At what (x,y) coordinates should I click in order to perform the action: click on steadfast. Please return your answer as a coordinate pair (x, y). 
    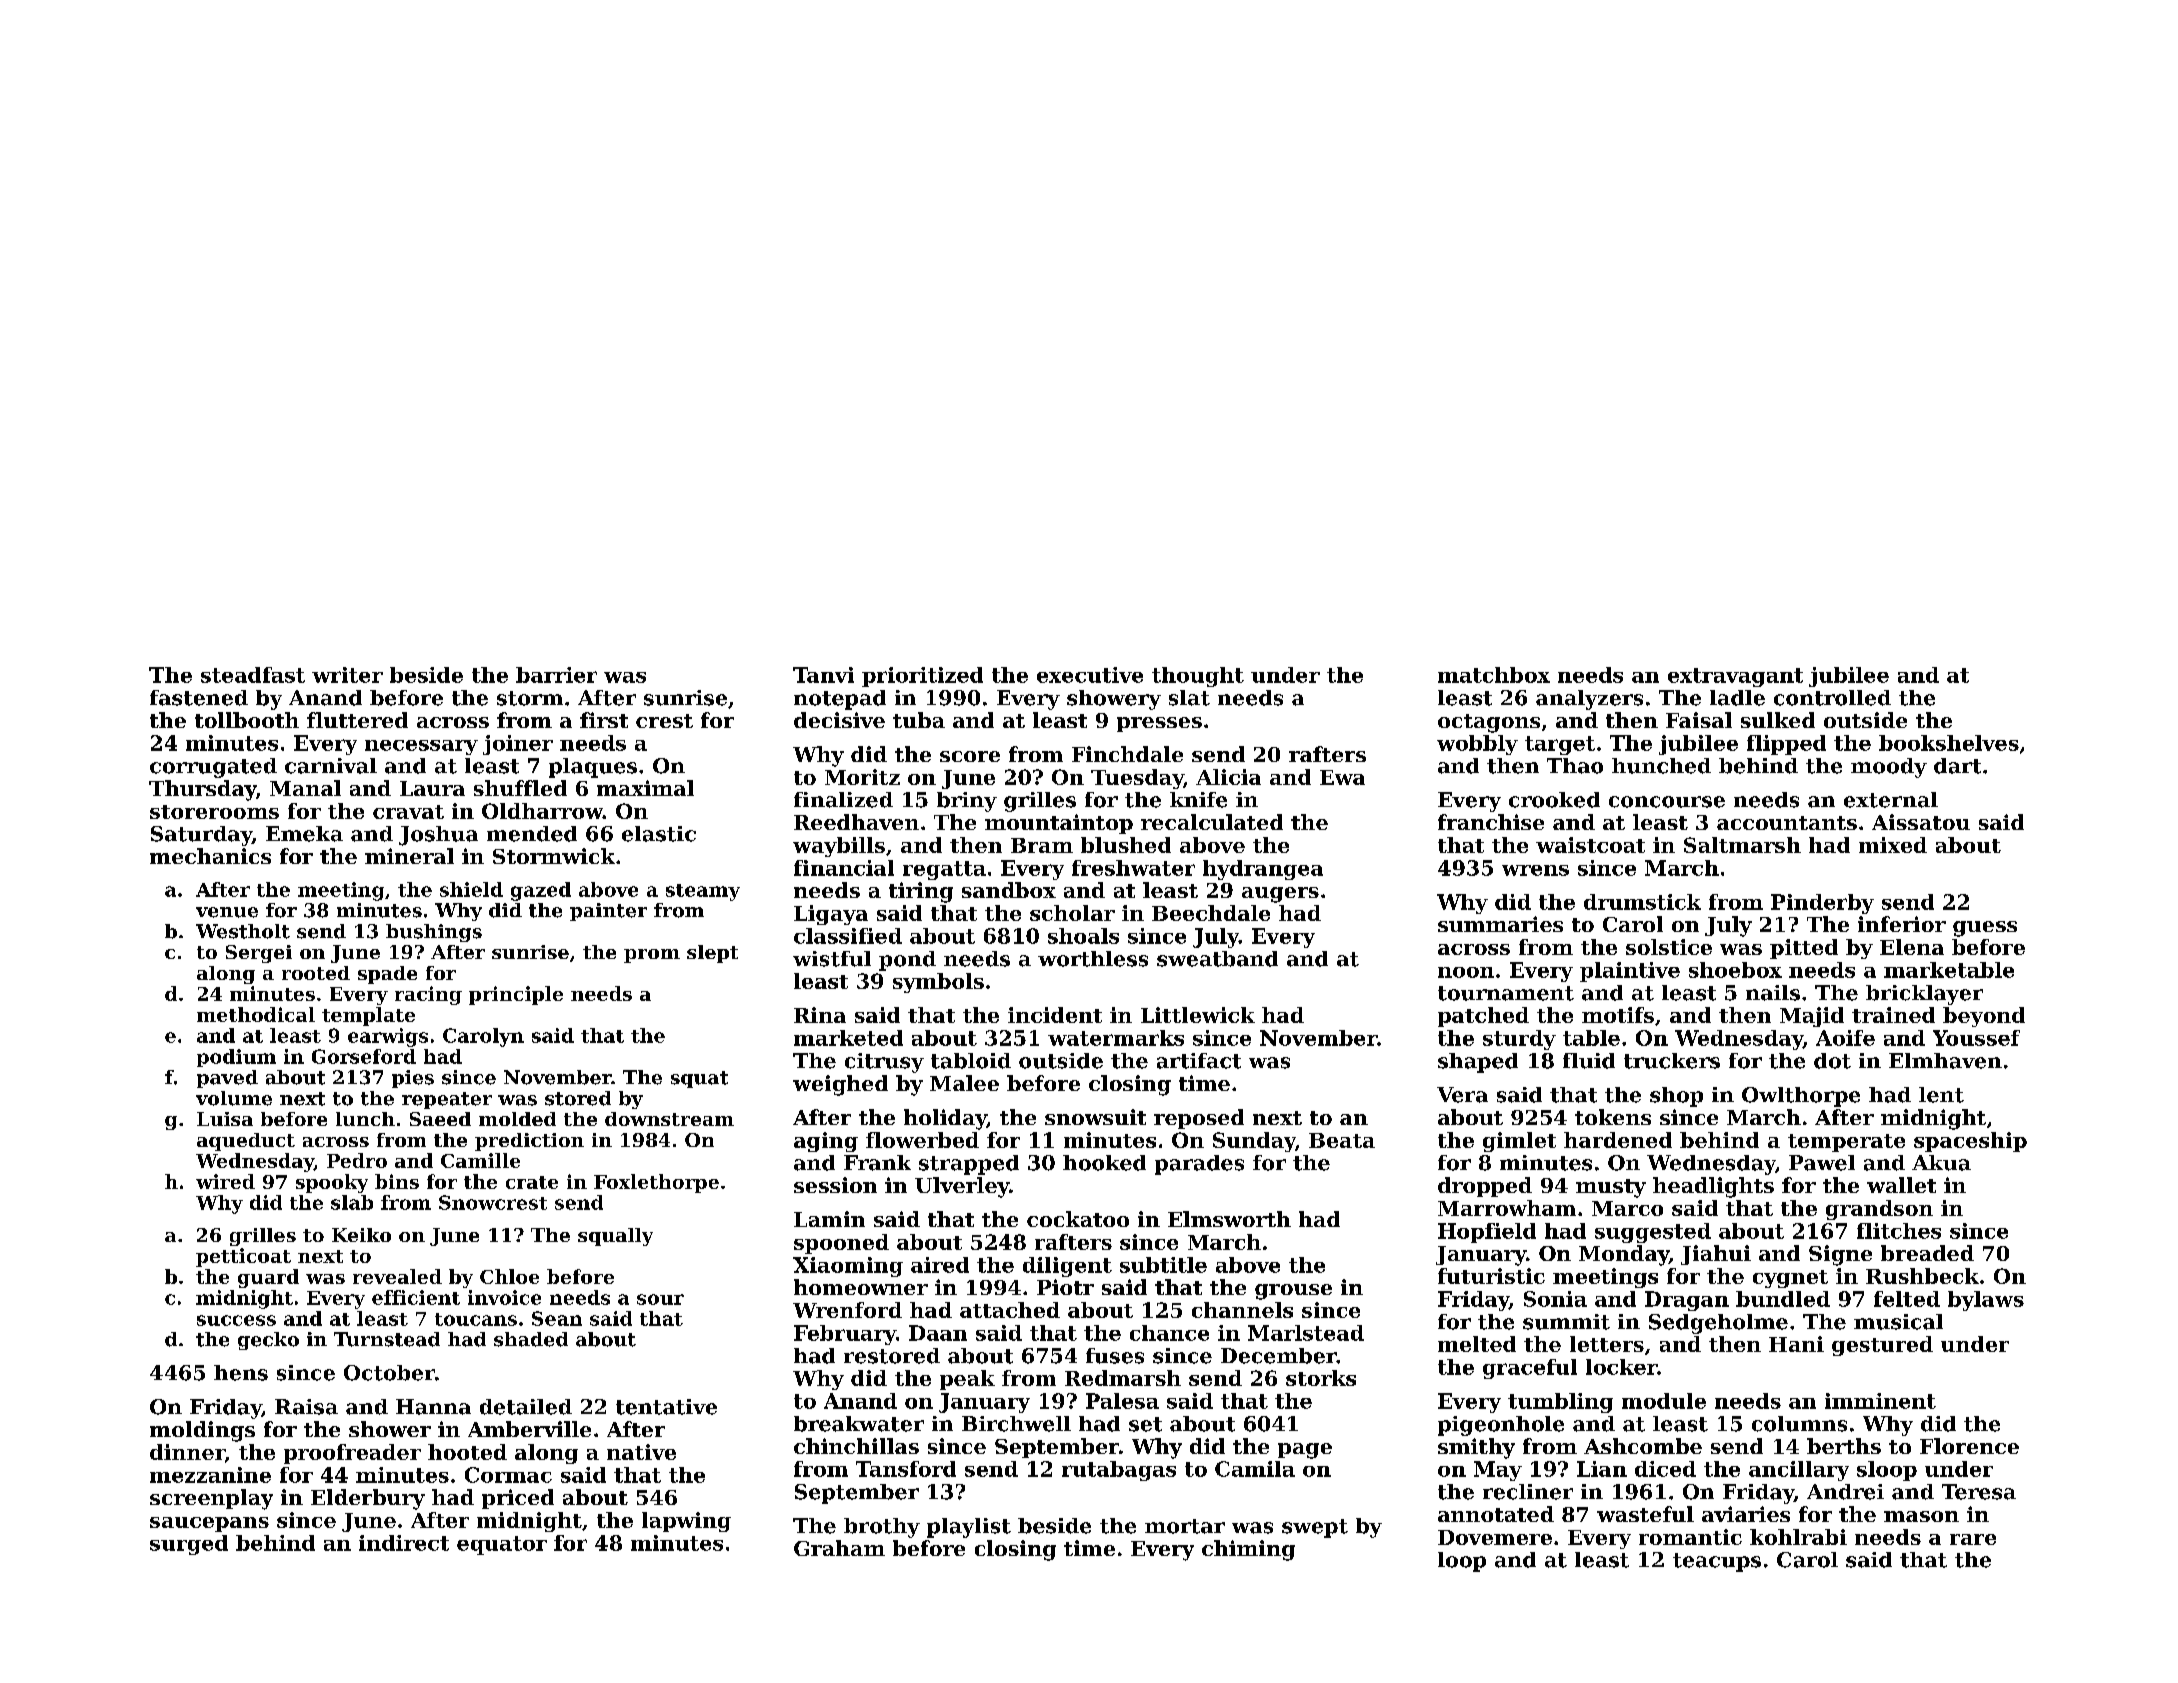
    Looking at the image, I should click on (253, 675).
